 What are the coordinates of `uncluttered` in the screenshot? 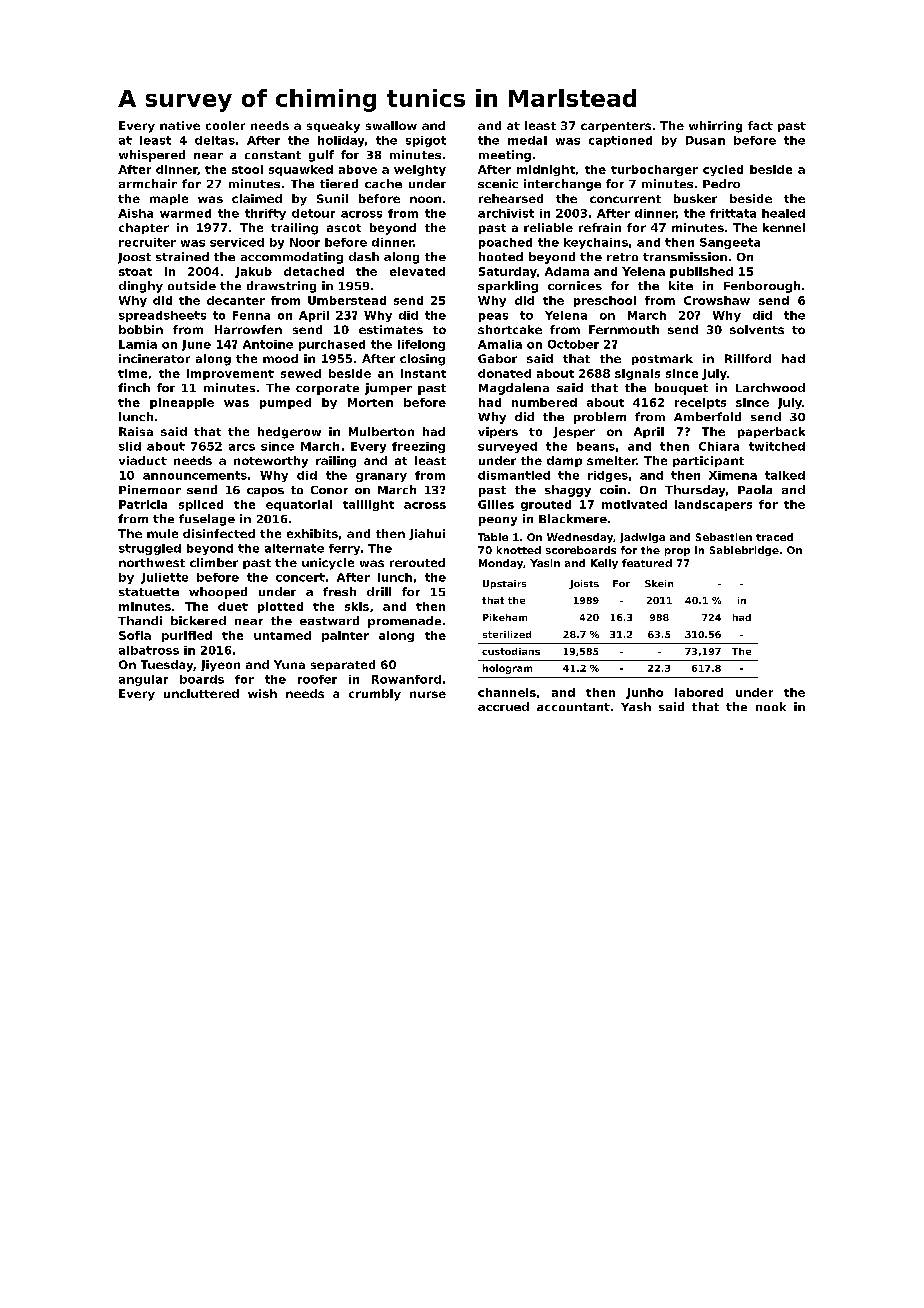 It's located at (201, 693).
